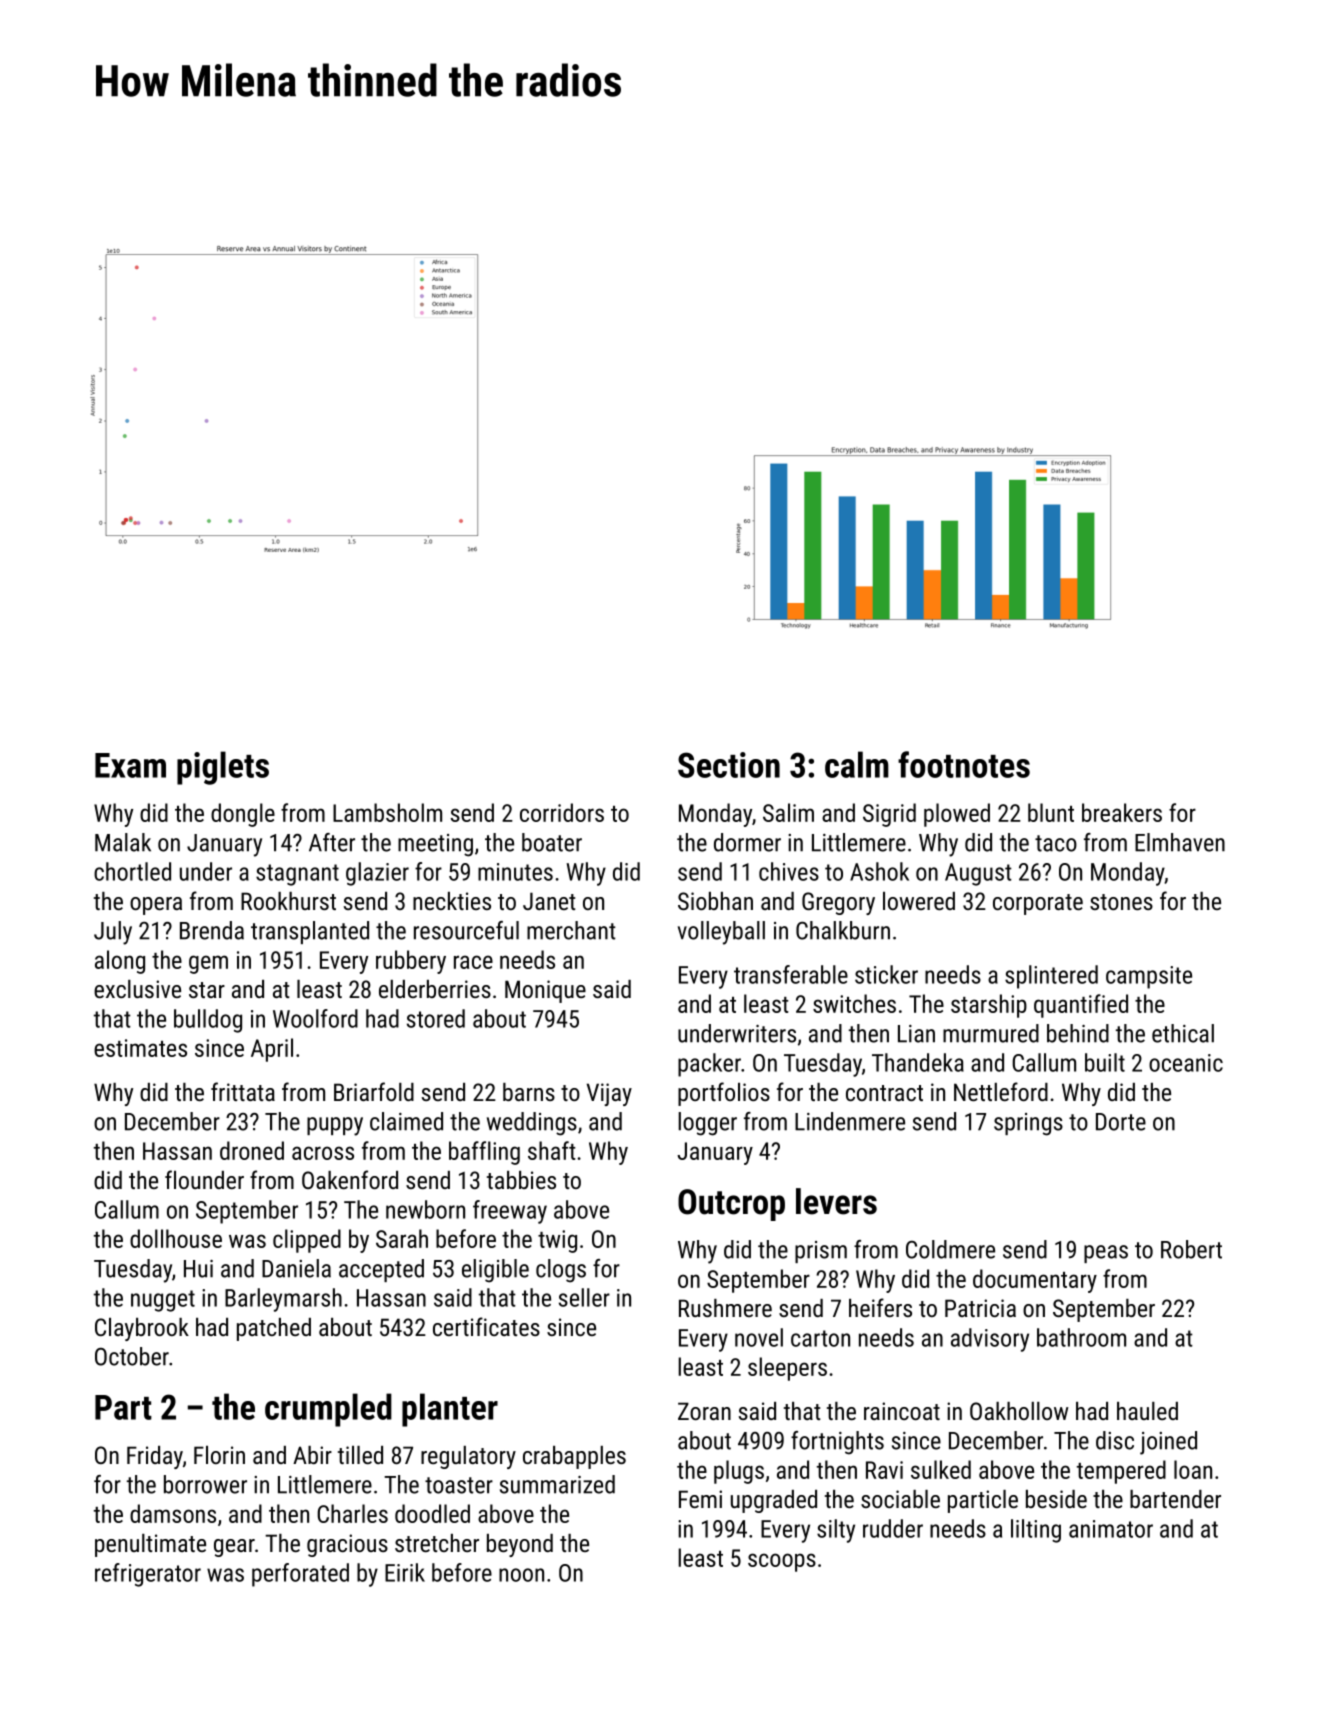  I want to click on piglets, so click(223, 768).
